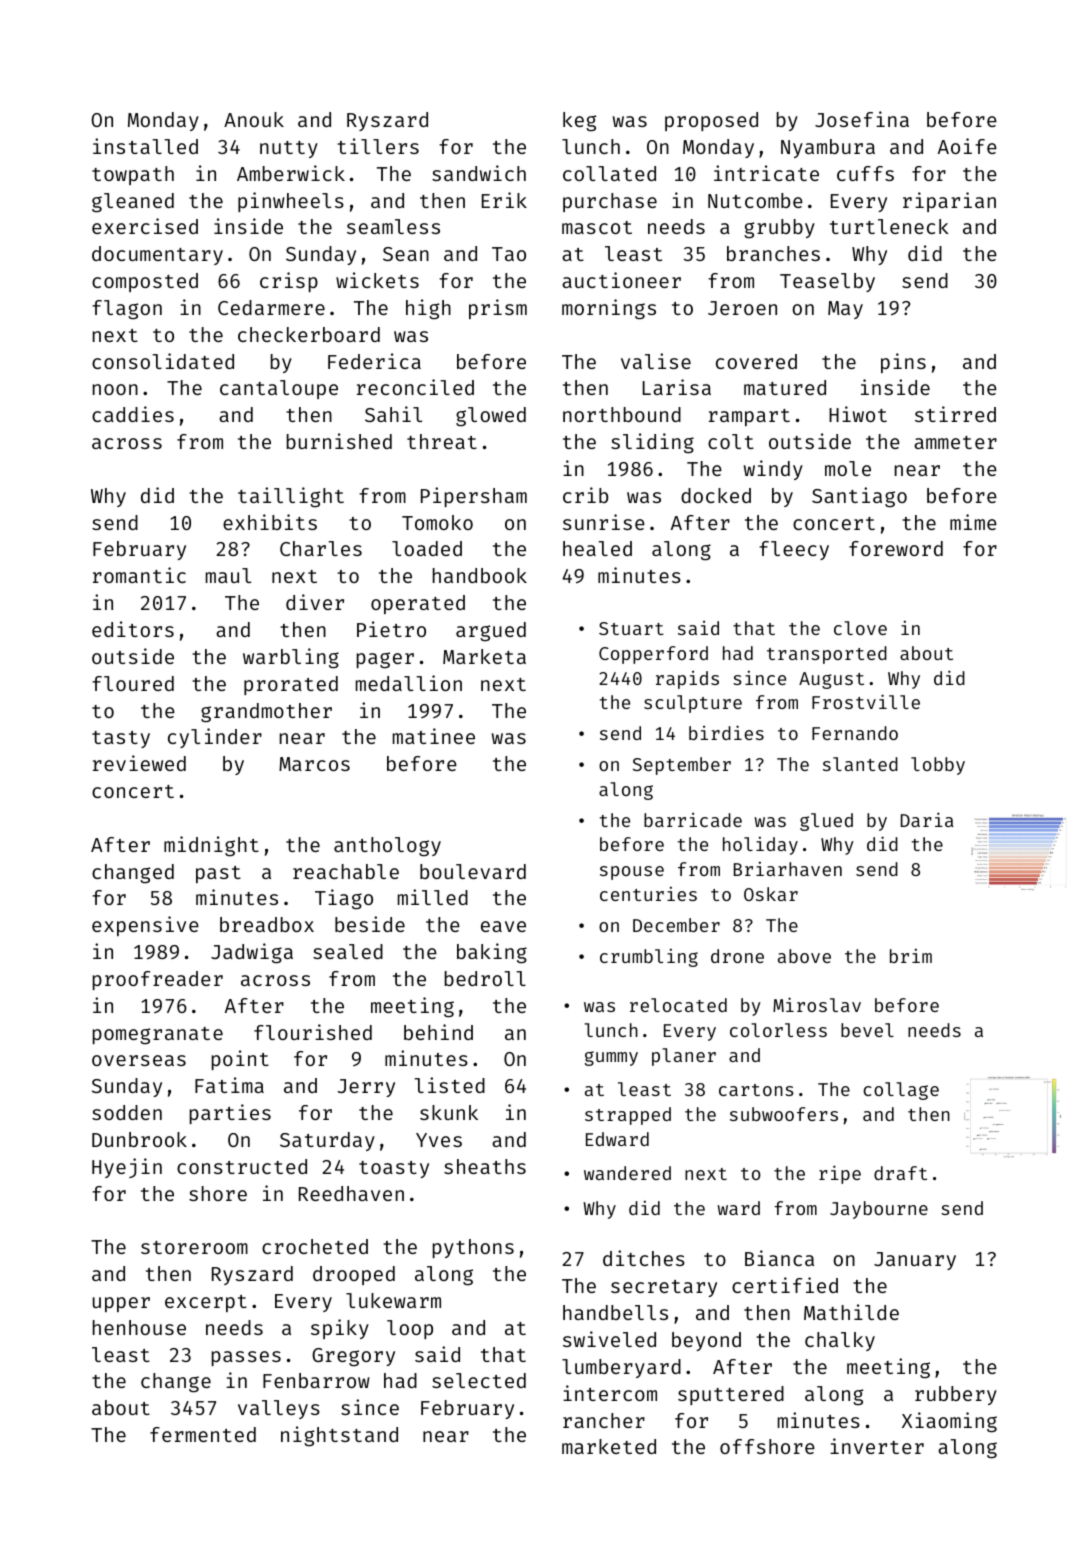  Describe the element at coordinates (726, 732) in the screenshot. I see `birdies` at that location.
